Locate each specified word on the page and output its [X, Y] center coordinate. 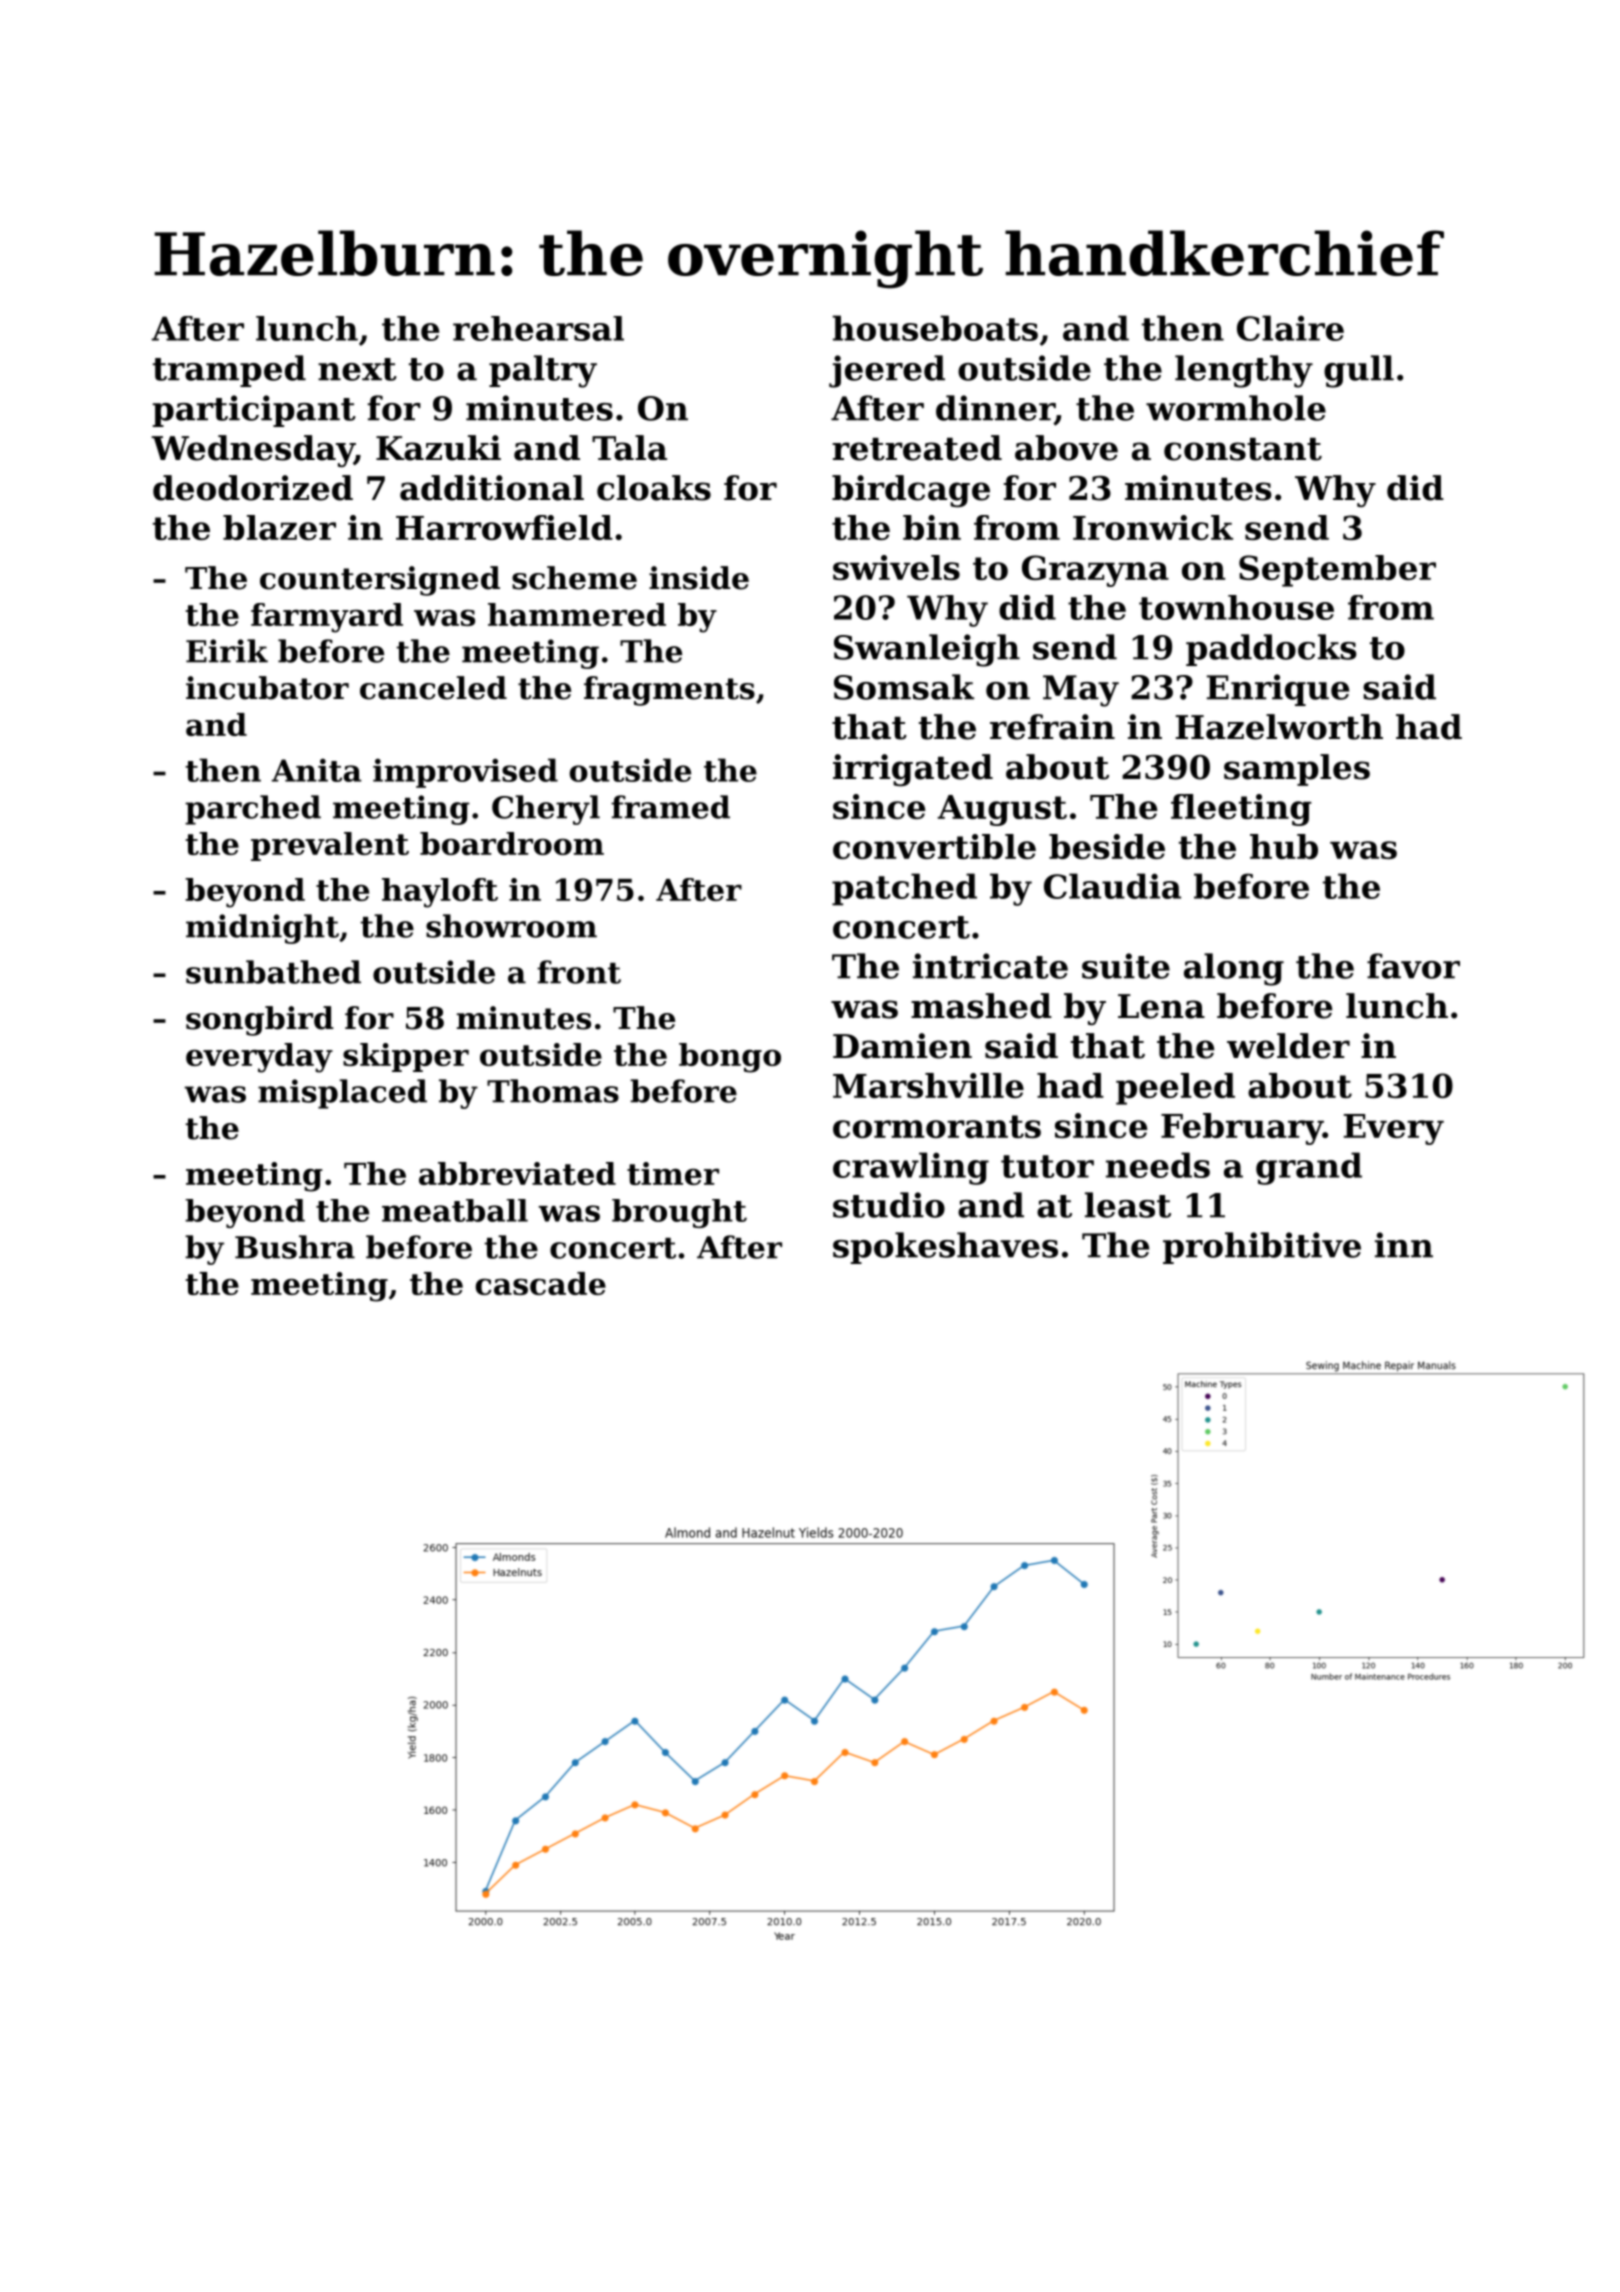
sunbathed [273, 972]
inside [699, 578]
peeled [1175, 1089]
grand [1309, 1168]
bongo [730, 1058]
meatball [455, 1210]
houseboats [935, 328]
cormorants [937, 1126]
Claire [1290, 328]
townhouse [1236, 607]
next [357, 369]
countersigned [380, 581]
